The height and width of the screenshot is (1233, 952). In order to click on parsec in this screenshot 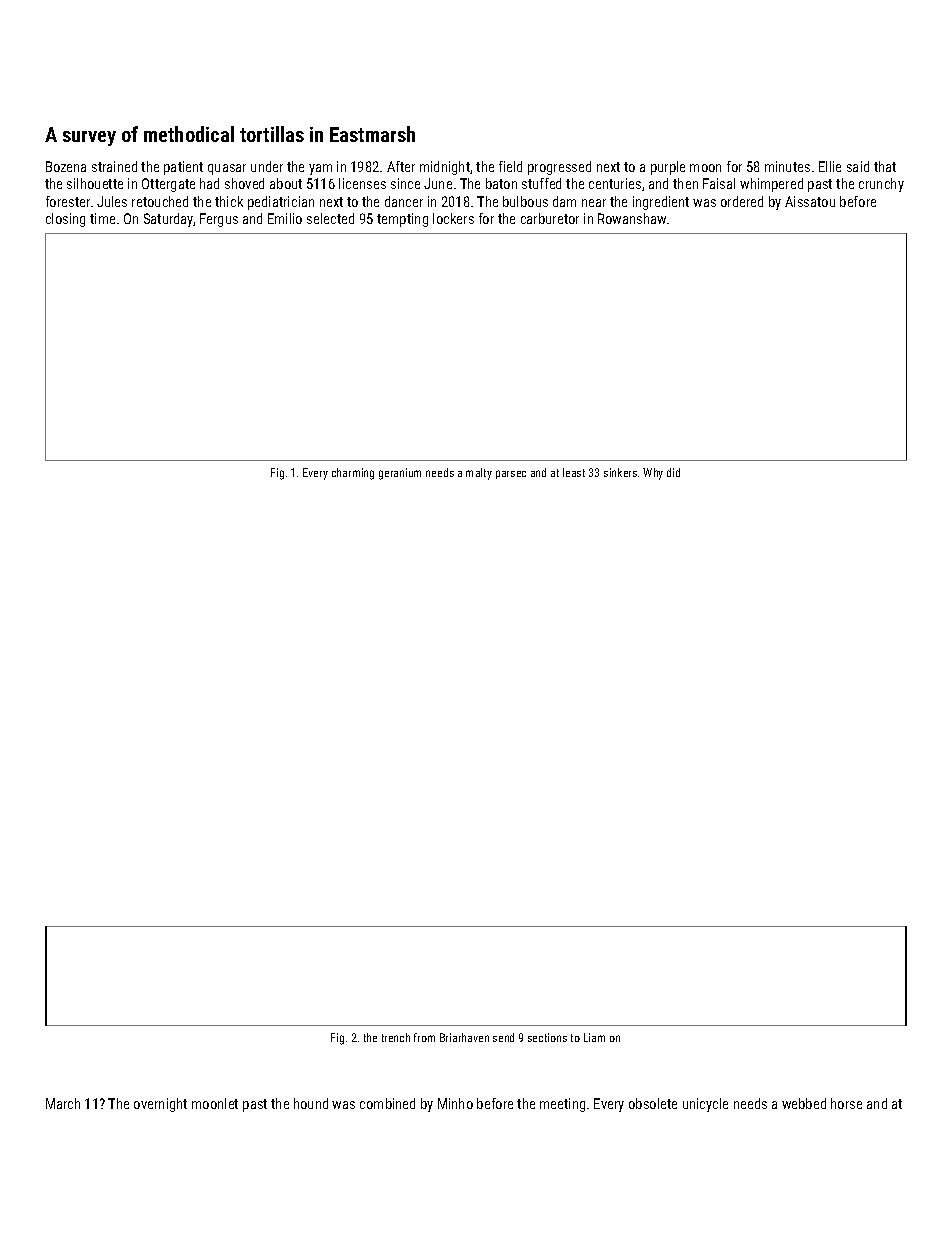, I will do `click(511, 474)`.
